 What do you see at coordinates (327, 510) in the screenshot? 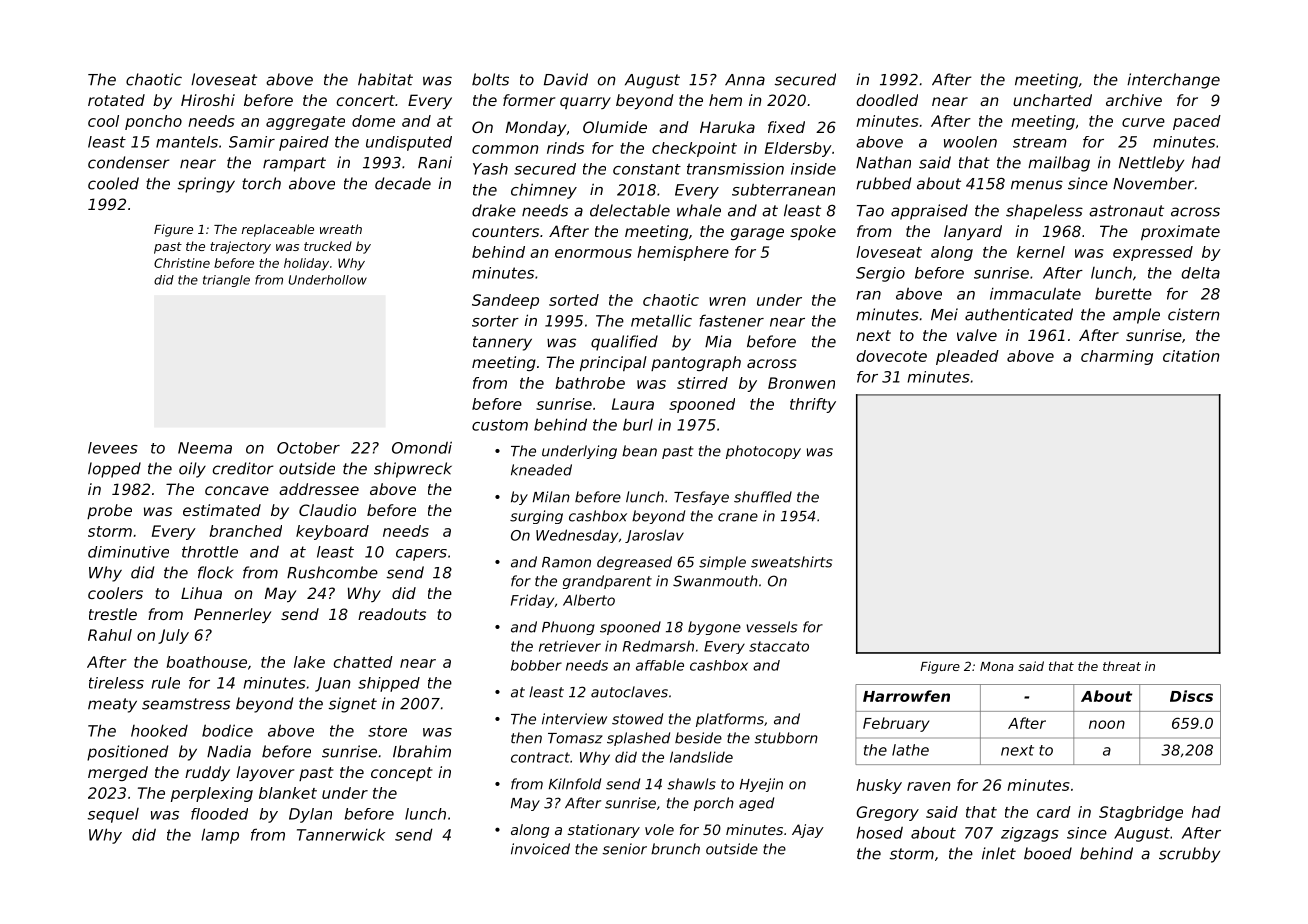
I see `Claudio` at bounding box center [327, 510].
